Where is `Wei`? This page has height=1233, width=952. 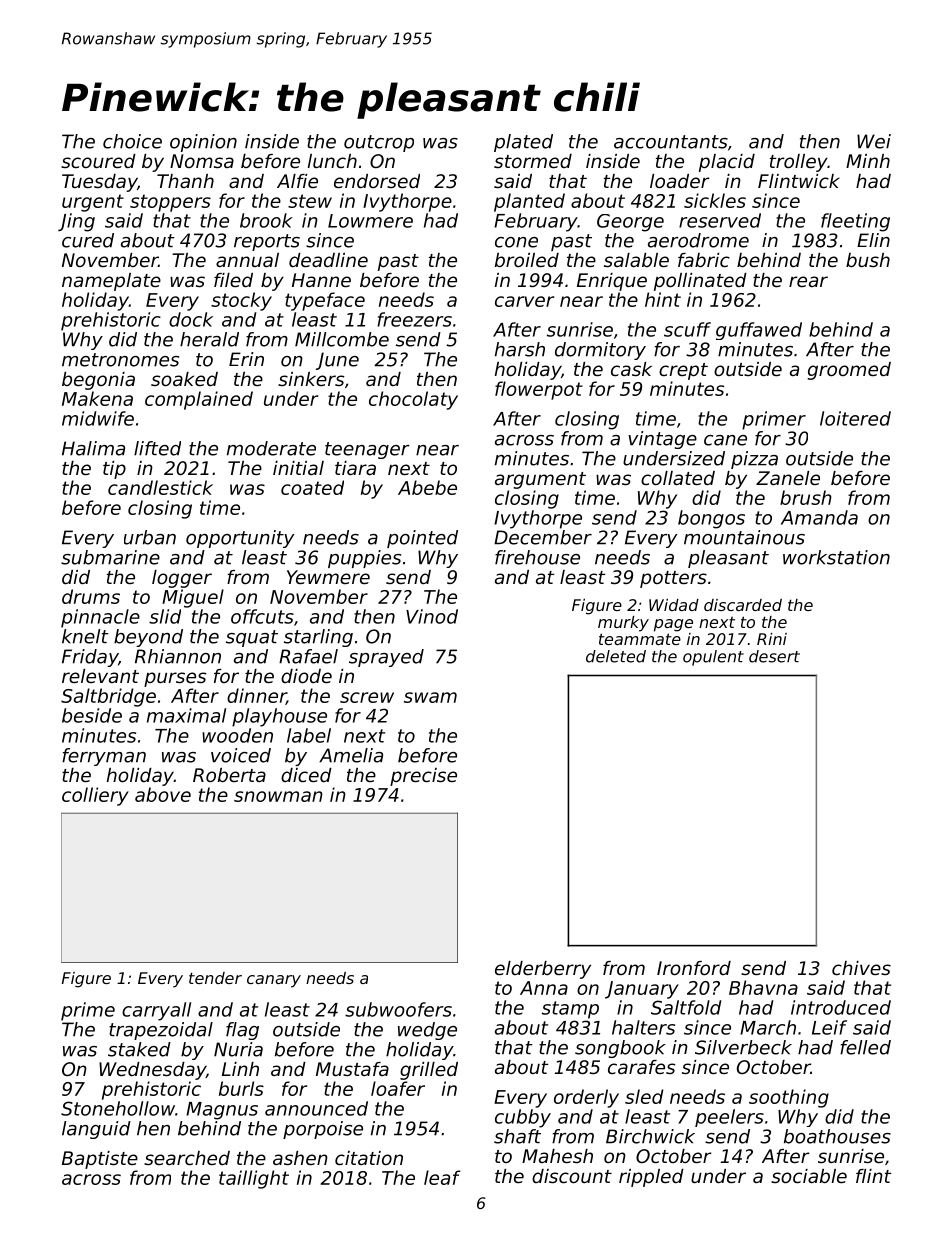 Wei is located at coordinates (874, 141).
